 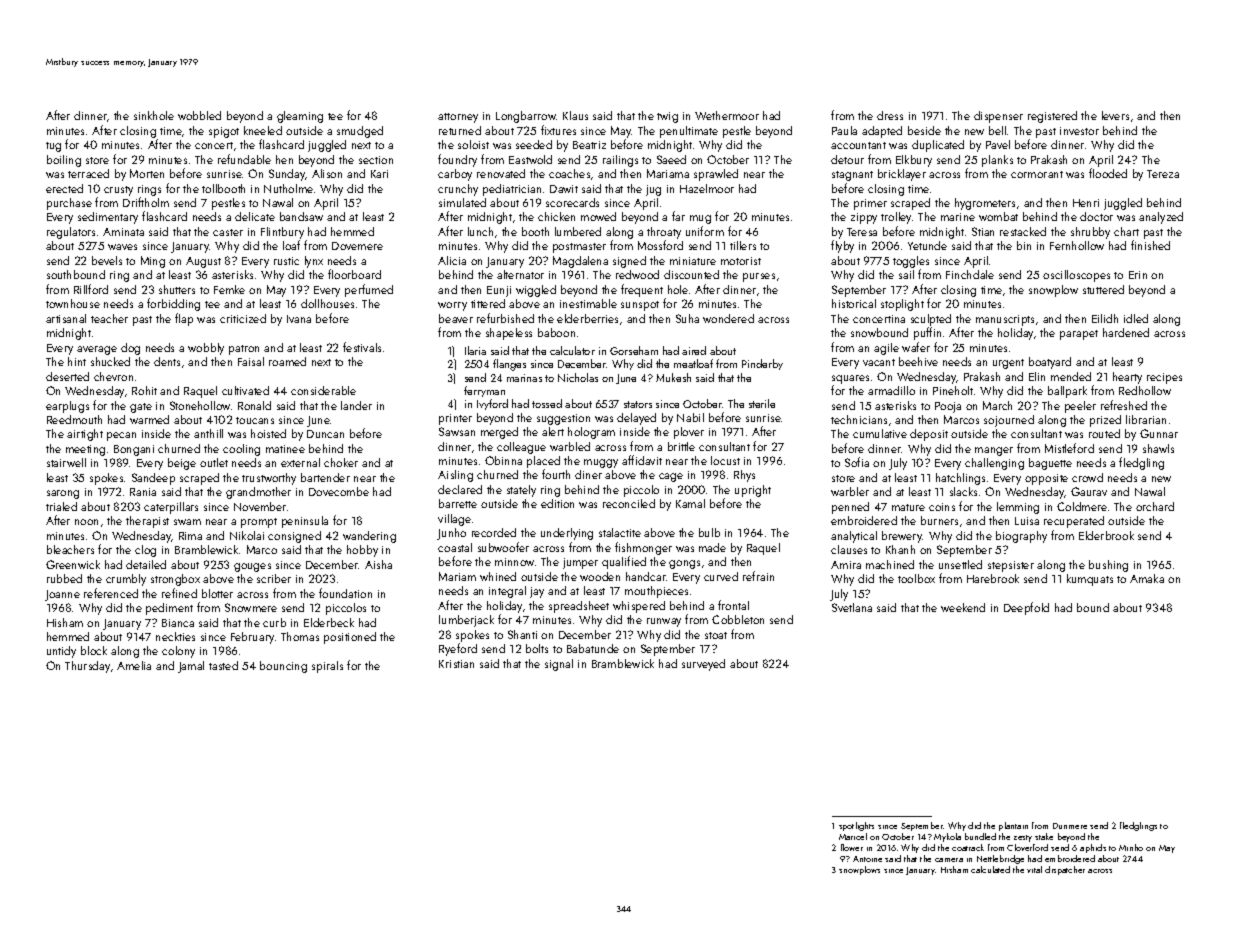 I want to click on Babatunde, so click(x=593, y=648).
